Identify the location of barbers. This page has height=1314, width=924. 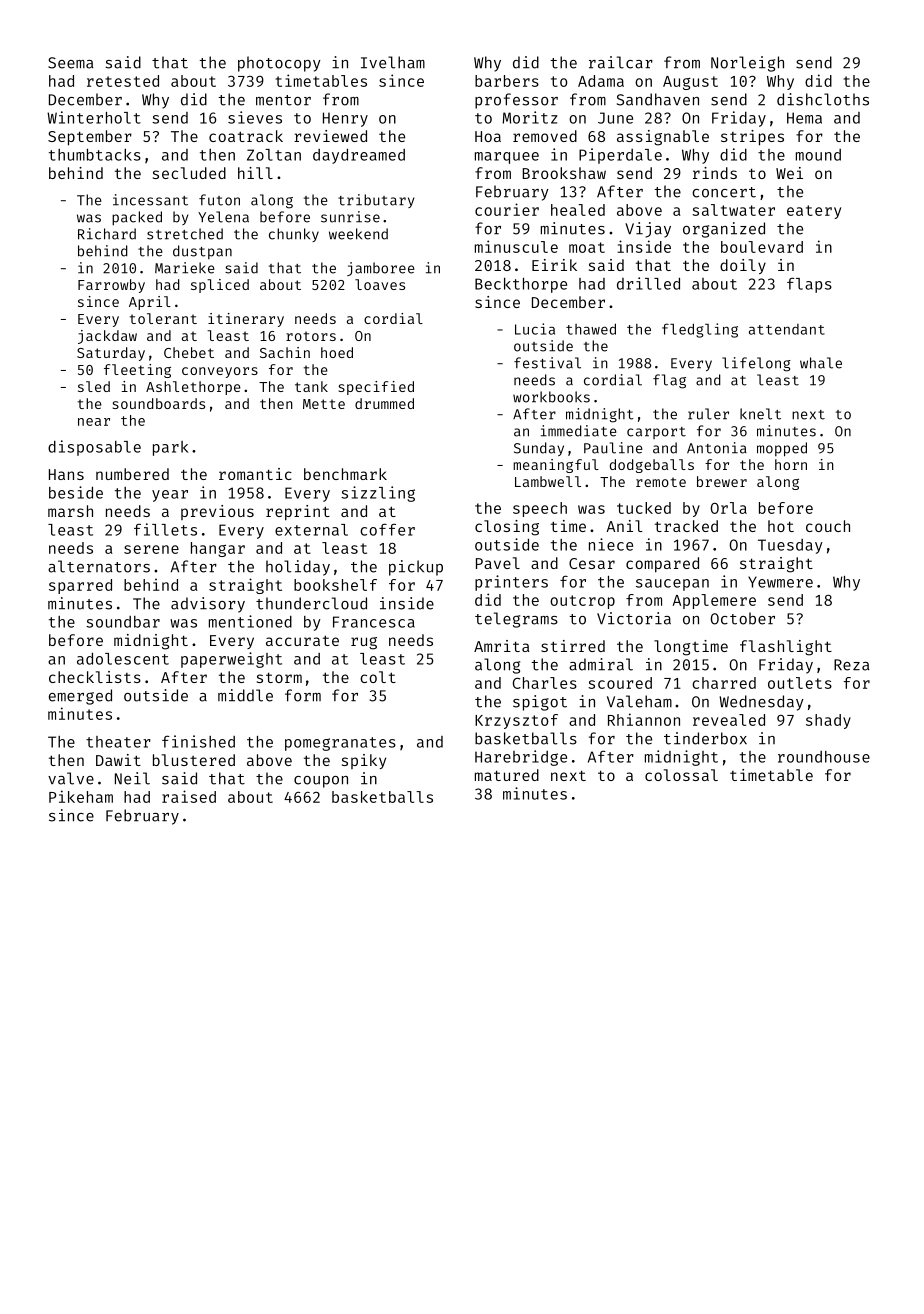
(507, 81).
